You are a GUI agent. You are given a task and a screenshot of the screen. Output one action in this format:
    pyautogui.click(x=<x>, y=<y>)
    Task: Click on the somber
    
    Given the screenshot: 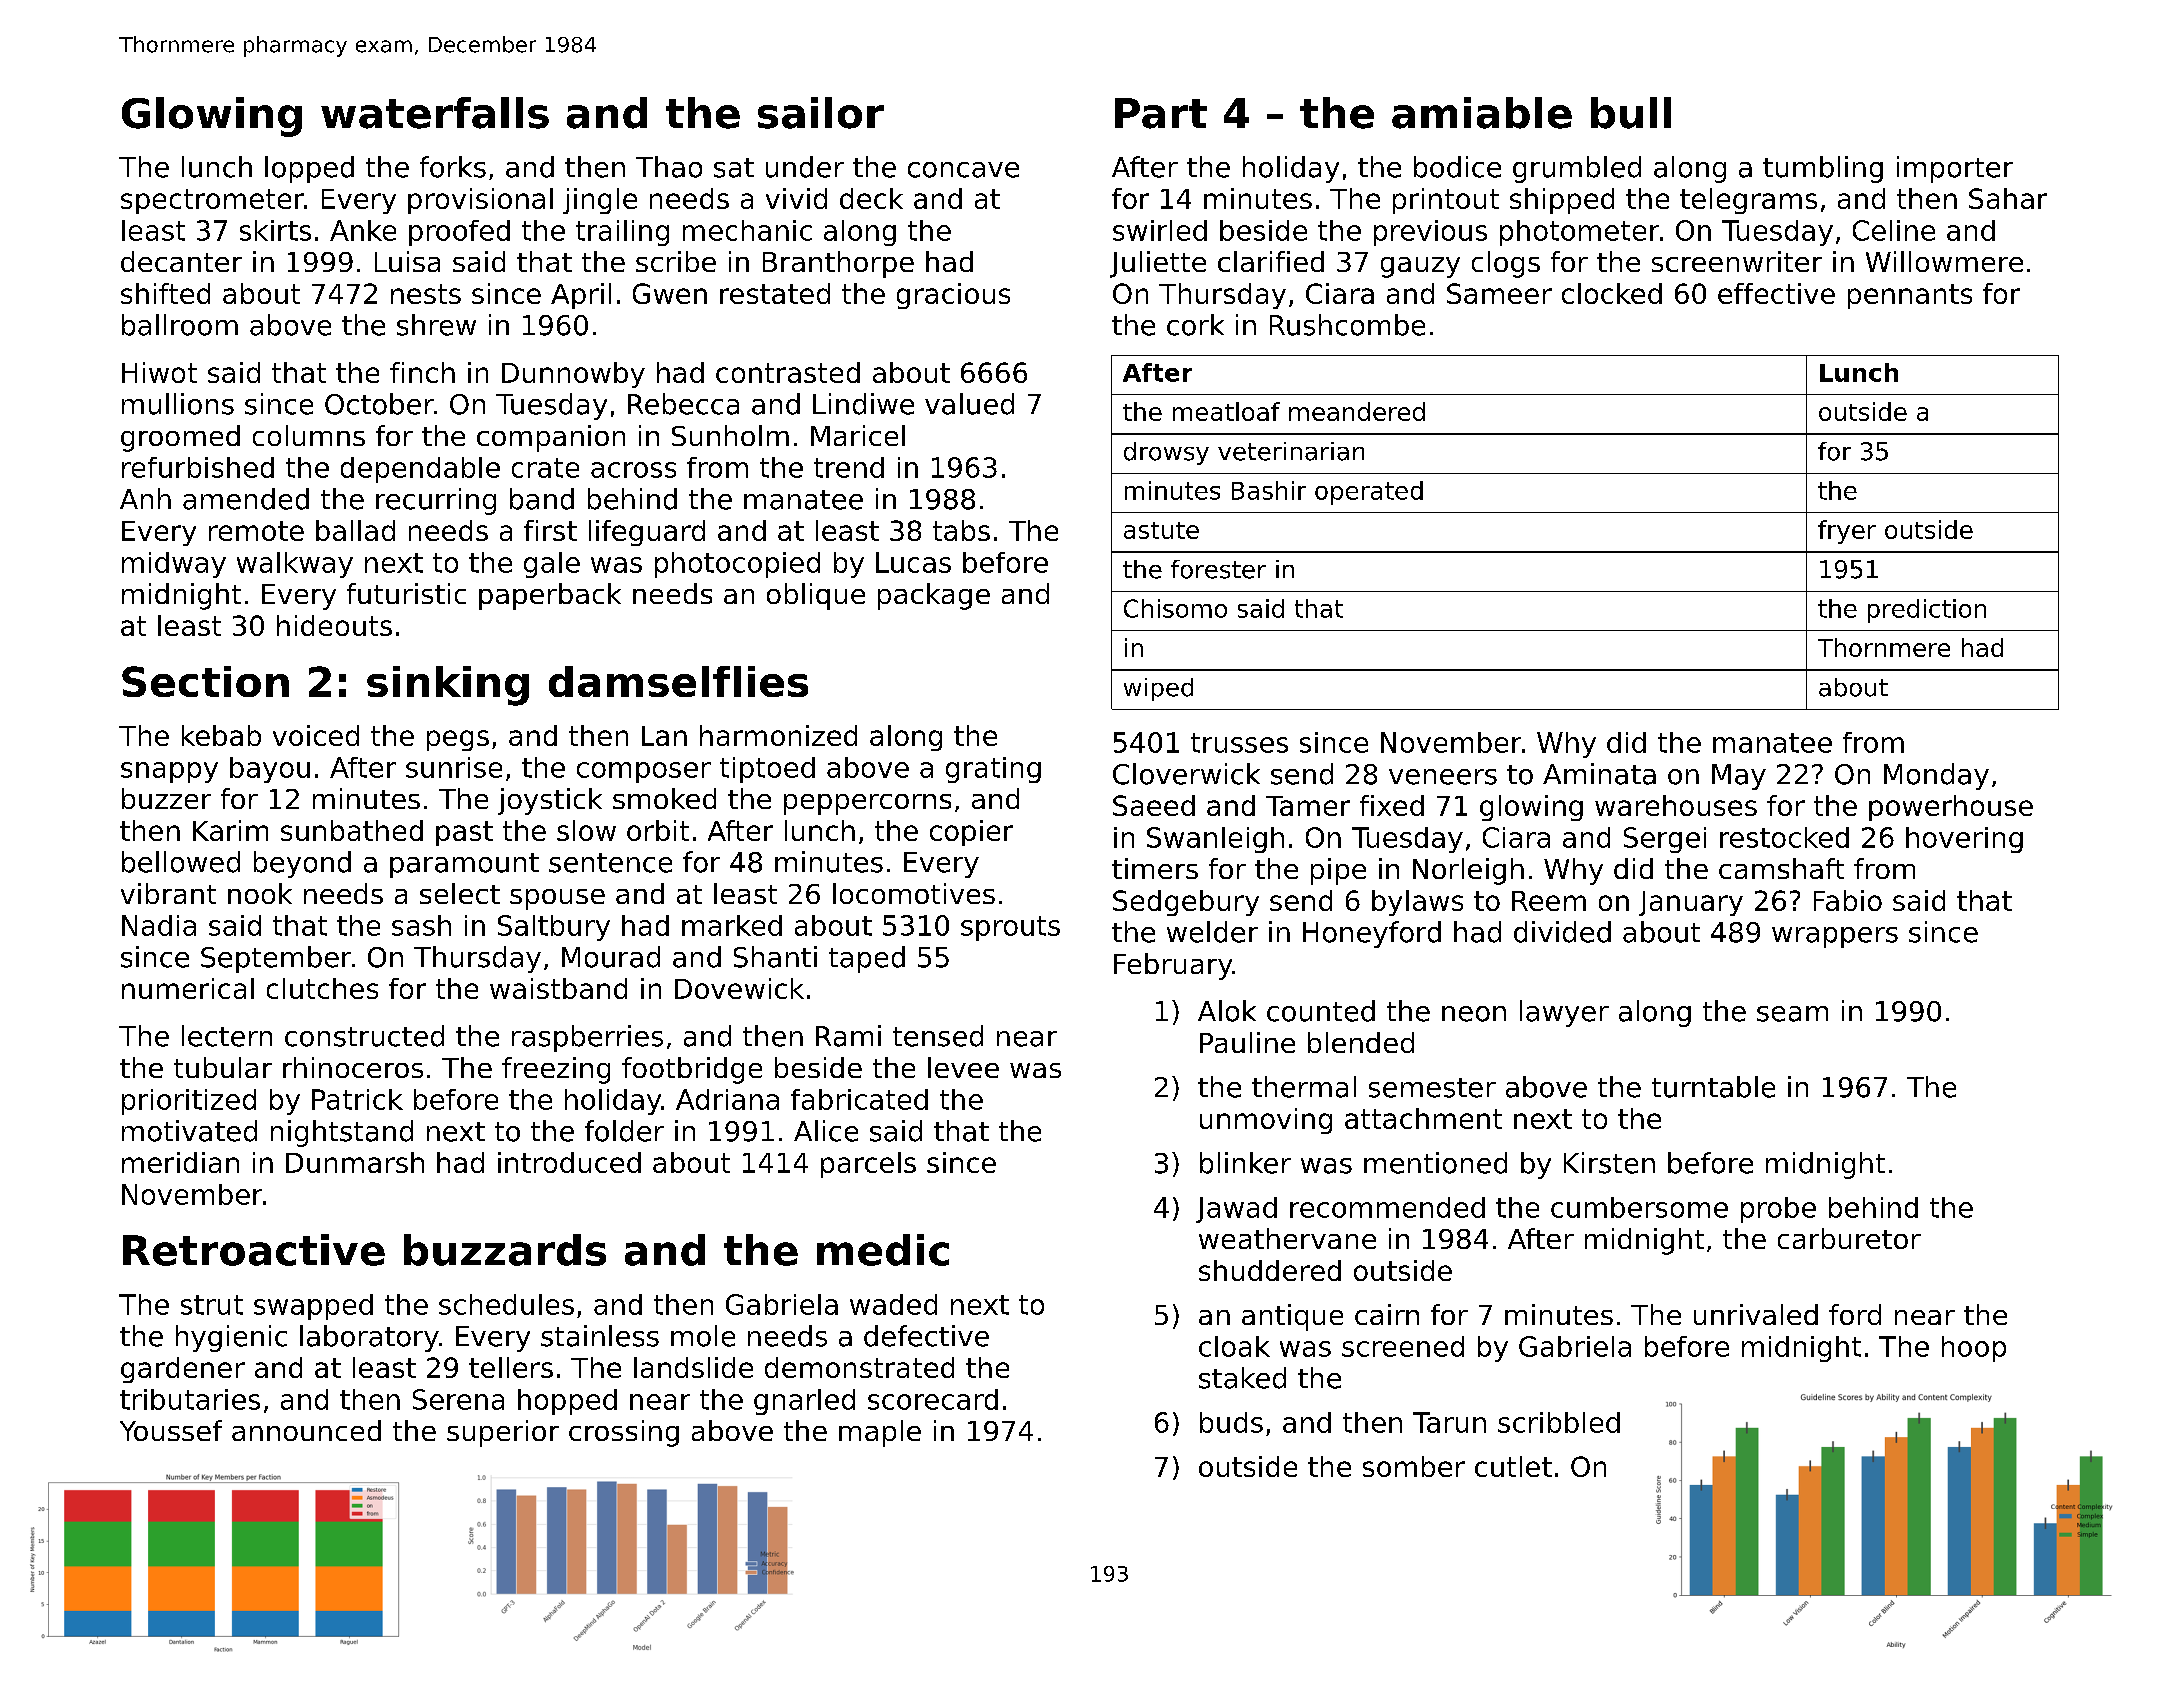 What is the action you would take?
    pyautogui.click(x=1414, y=1466)
